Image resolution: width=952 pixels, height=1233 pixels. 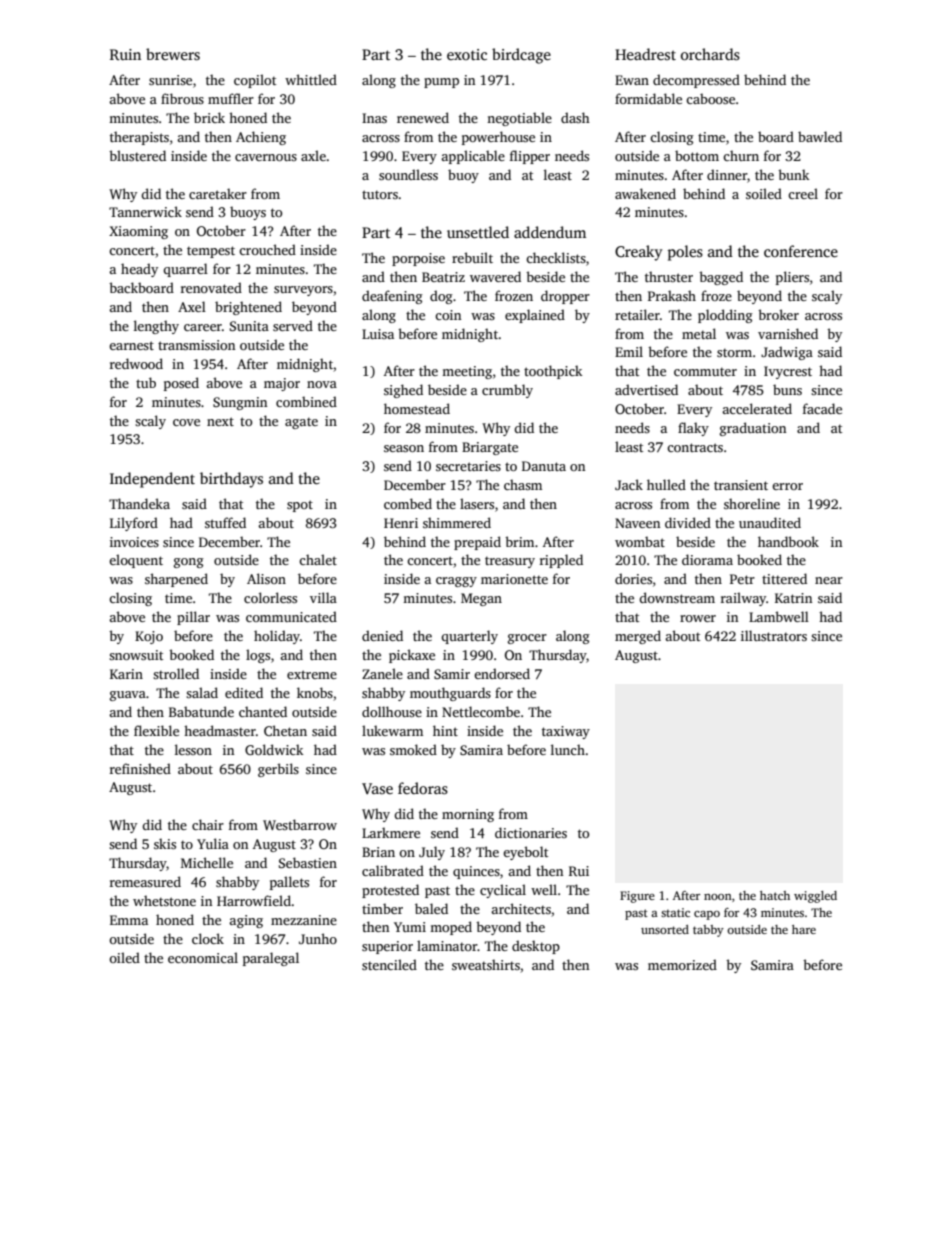 I want to click on toothpick, so click(x=553, y=372).
